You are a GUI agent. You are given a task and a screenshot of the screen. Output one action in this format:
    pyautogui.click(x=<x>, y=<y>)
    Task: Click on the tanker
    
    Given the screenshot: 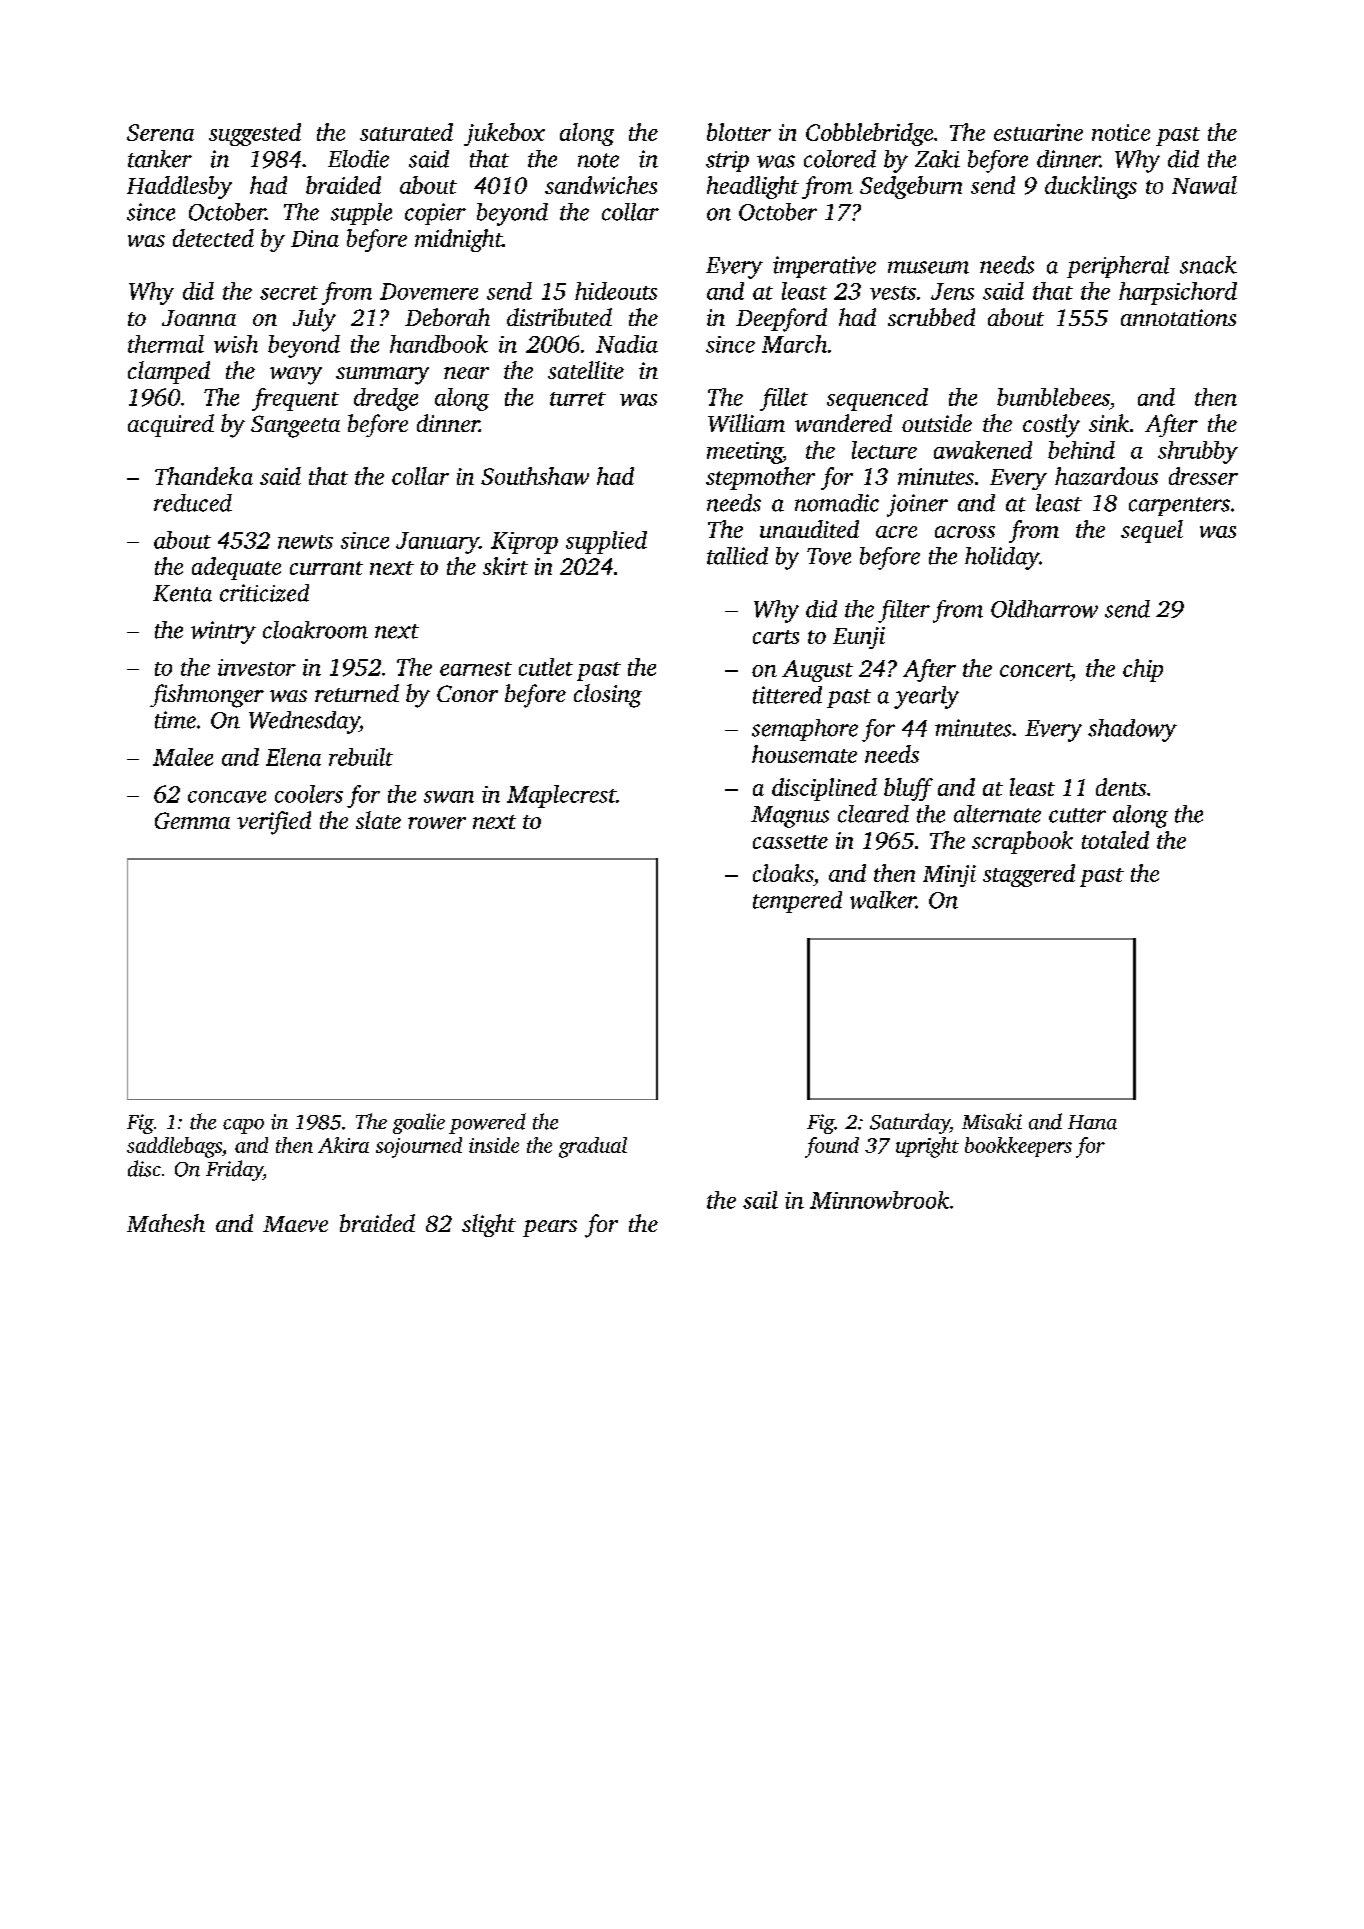 What is the action you would take?
    pyautogui.click(x=160, y=159)
